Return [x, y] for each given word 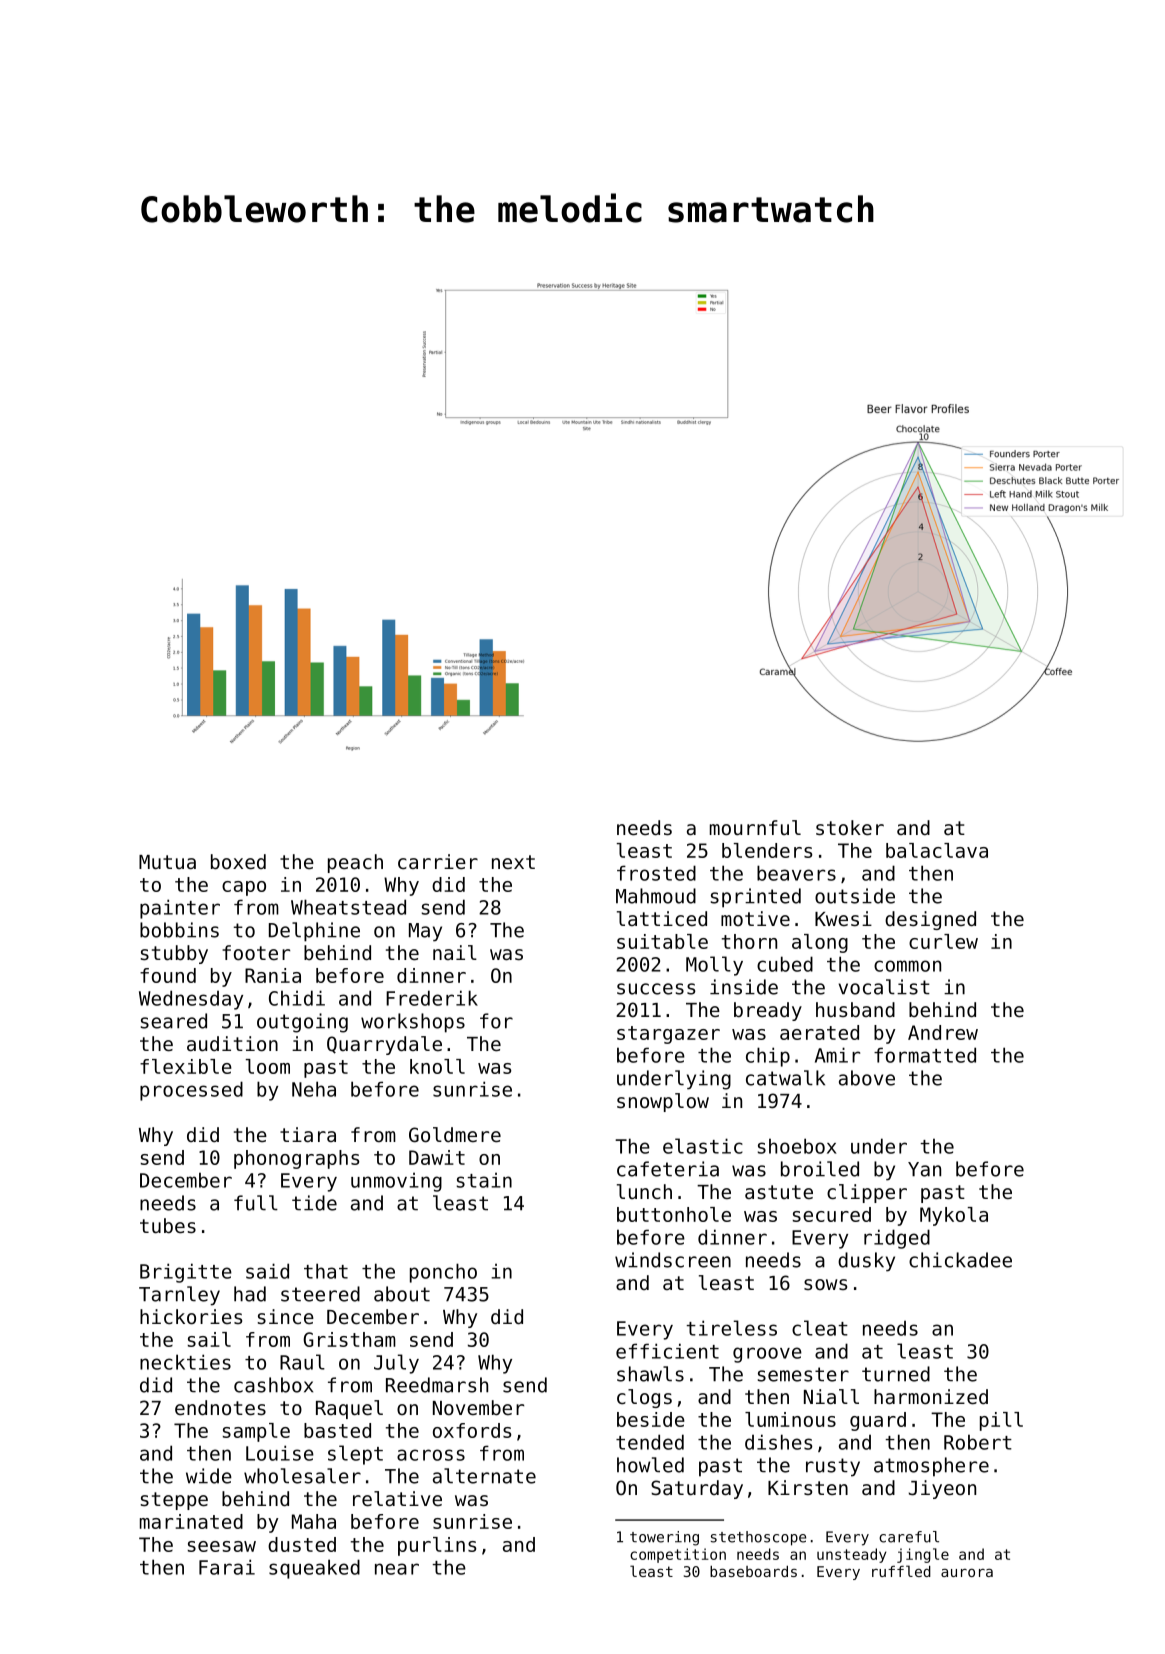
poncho [443, 1273]
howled [650, 1465]
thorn [749, 941]
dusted [302, 1544]
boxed [238, 862]
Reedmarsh [437, 1385]
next [513, 862]
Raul [302, 1362]
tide [314, 1203]
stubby [174, 954]
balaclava [937, 850]
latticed [662, 919]
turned [896, 1374]
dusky [866, 1262]
